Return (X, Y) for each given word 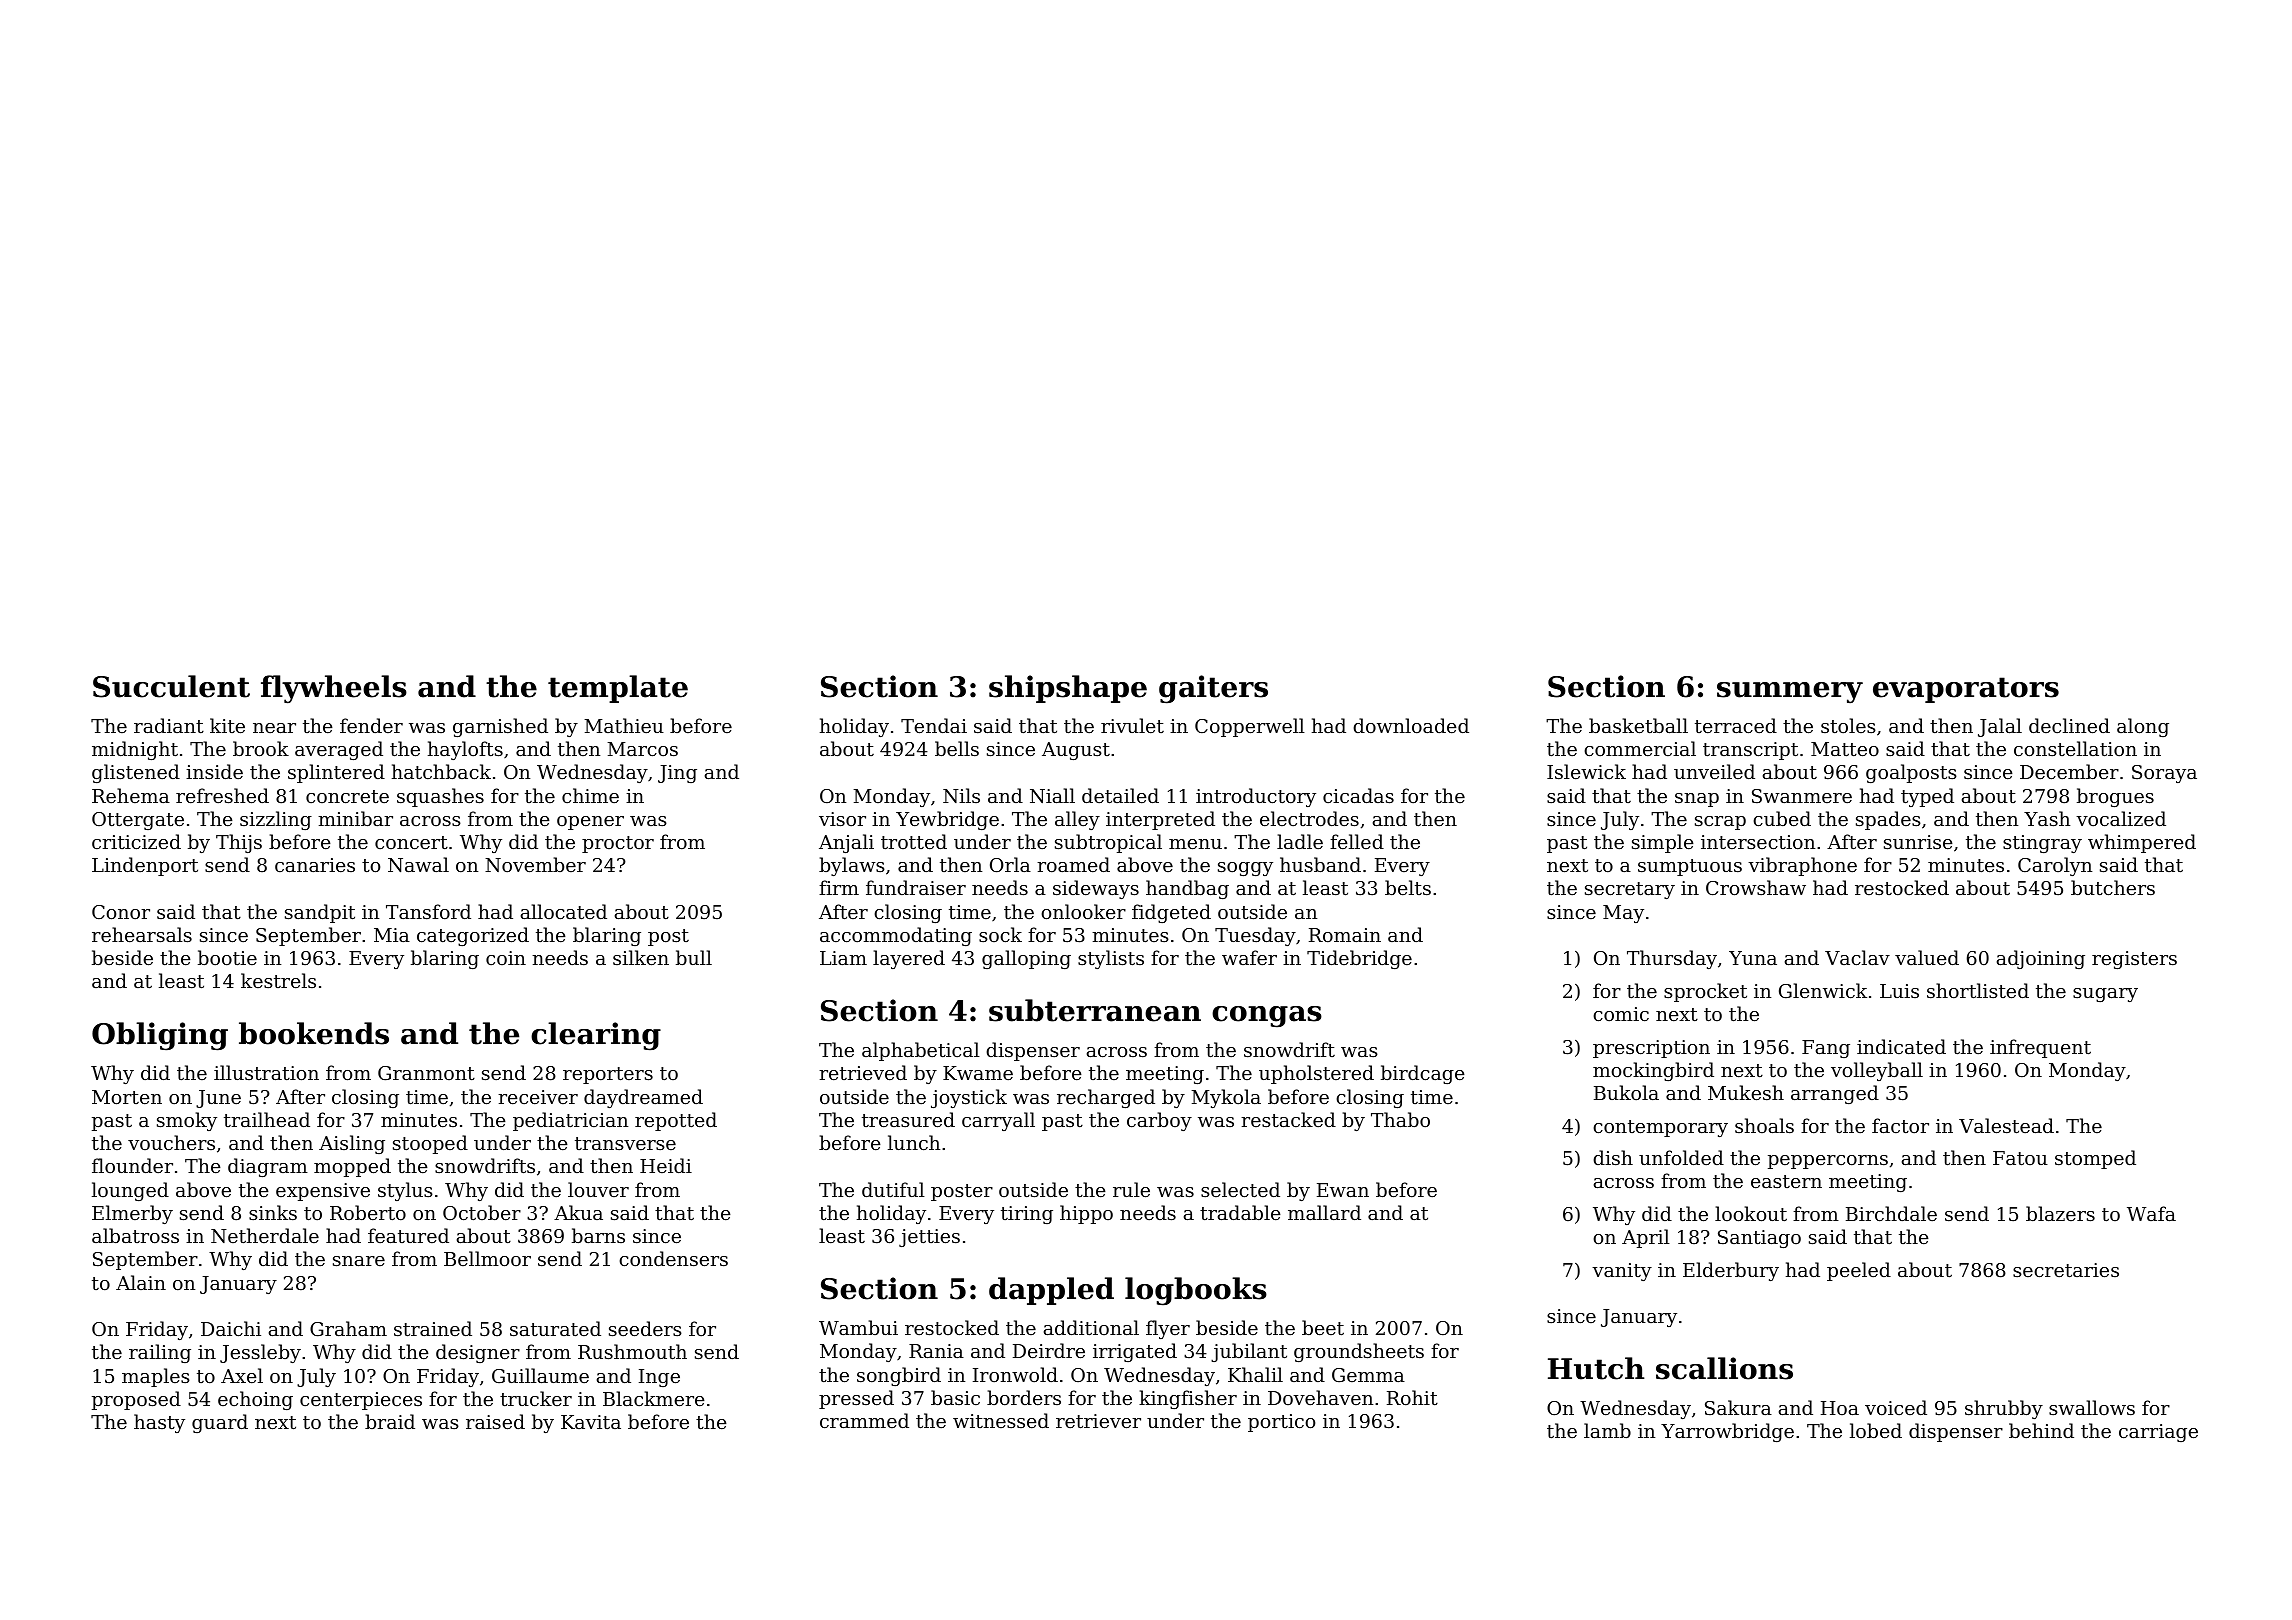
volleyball (1877, 1071)
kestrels (278, 980)
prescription (1651, 1049)
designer (478, 1353)
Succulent (171, 686)
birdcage (1423, 1074)
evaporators (1966, 690)
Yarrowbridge (1727, 1432)
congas (1267, 1017)
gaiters (1213, 689)
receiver (538, 1097)
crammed (864, 1420)
